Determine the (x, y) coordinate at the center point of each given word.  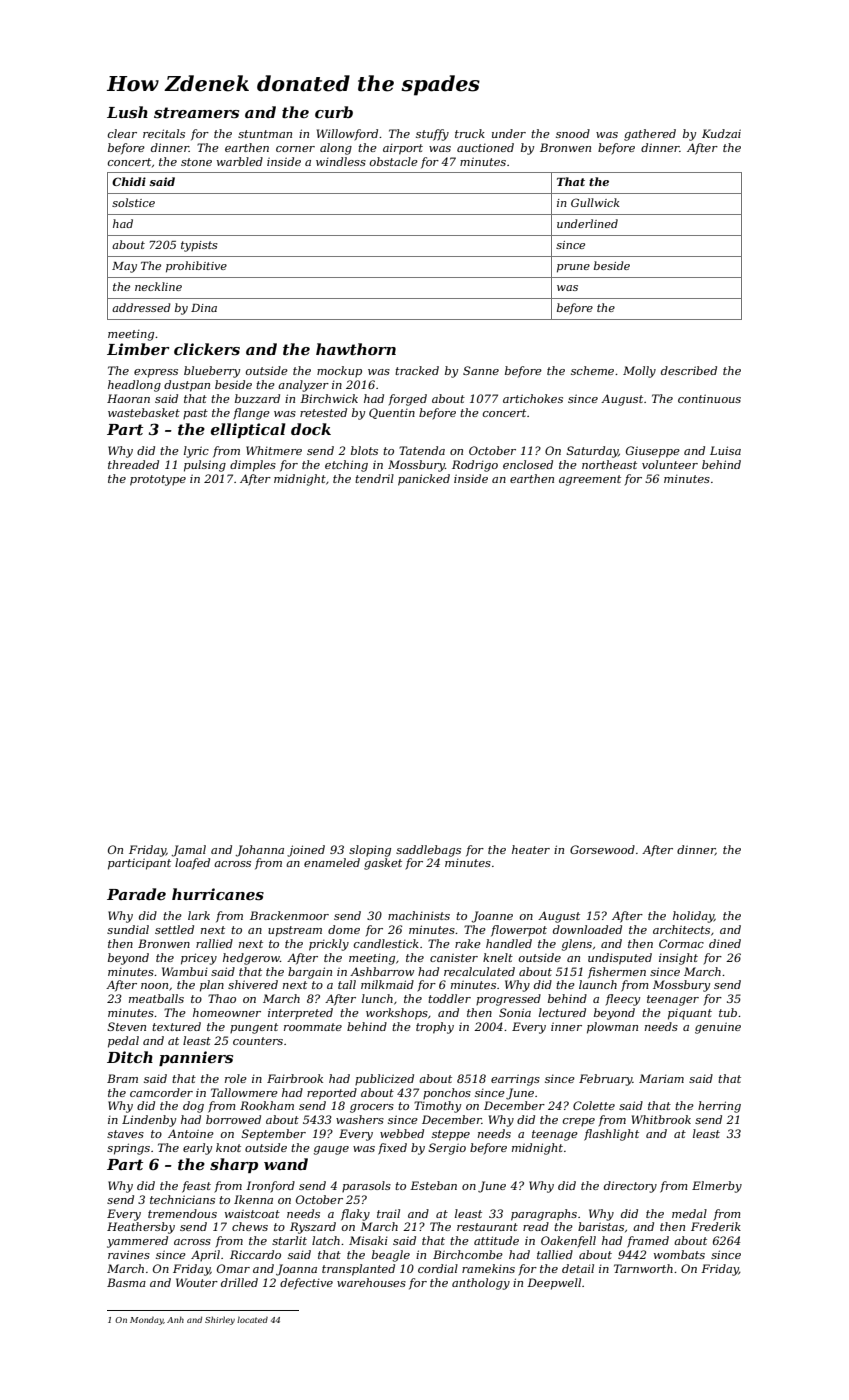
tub (728, 1012)
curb (334, 112)
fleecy (622, 1000)
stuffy (432, 135)
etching (346, 466)
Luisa (725, 450)
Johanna (259, 851)
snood (573, 133)
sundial (128, 929)
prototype (158, 480)
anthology (481, 1284)
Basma (126, 1282)
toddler (449, 998)
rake (468, 943)
